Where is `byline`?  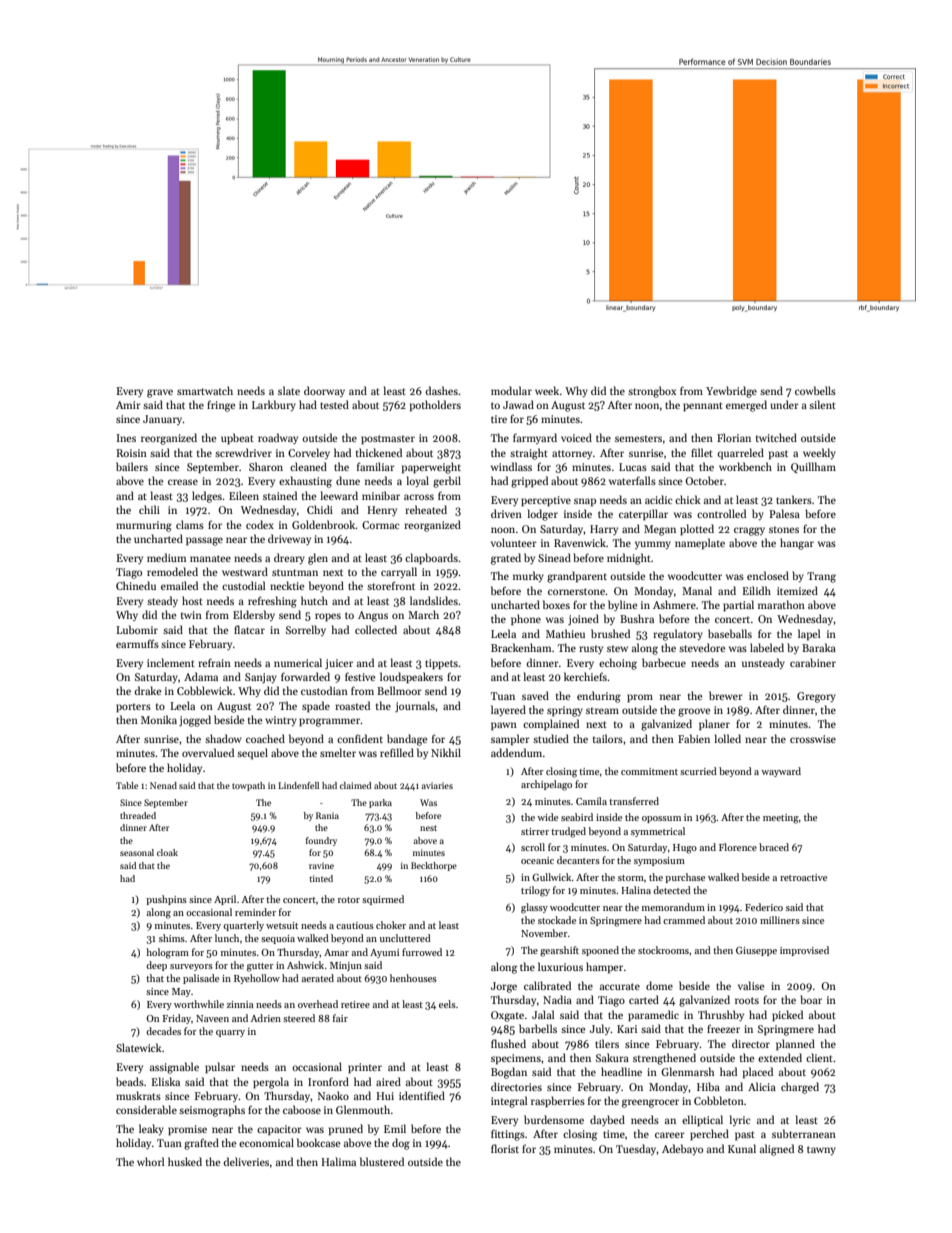
byline is located at coordinates (623, 605).
